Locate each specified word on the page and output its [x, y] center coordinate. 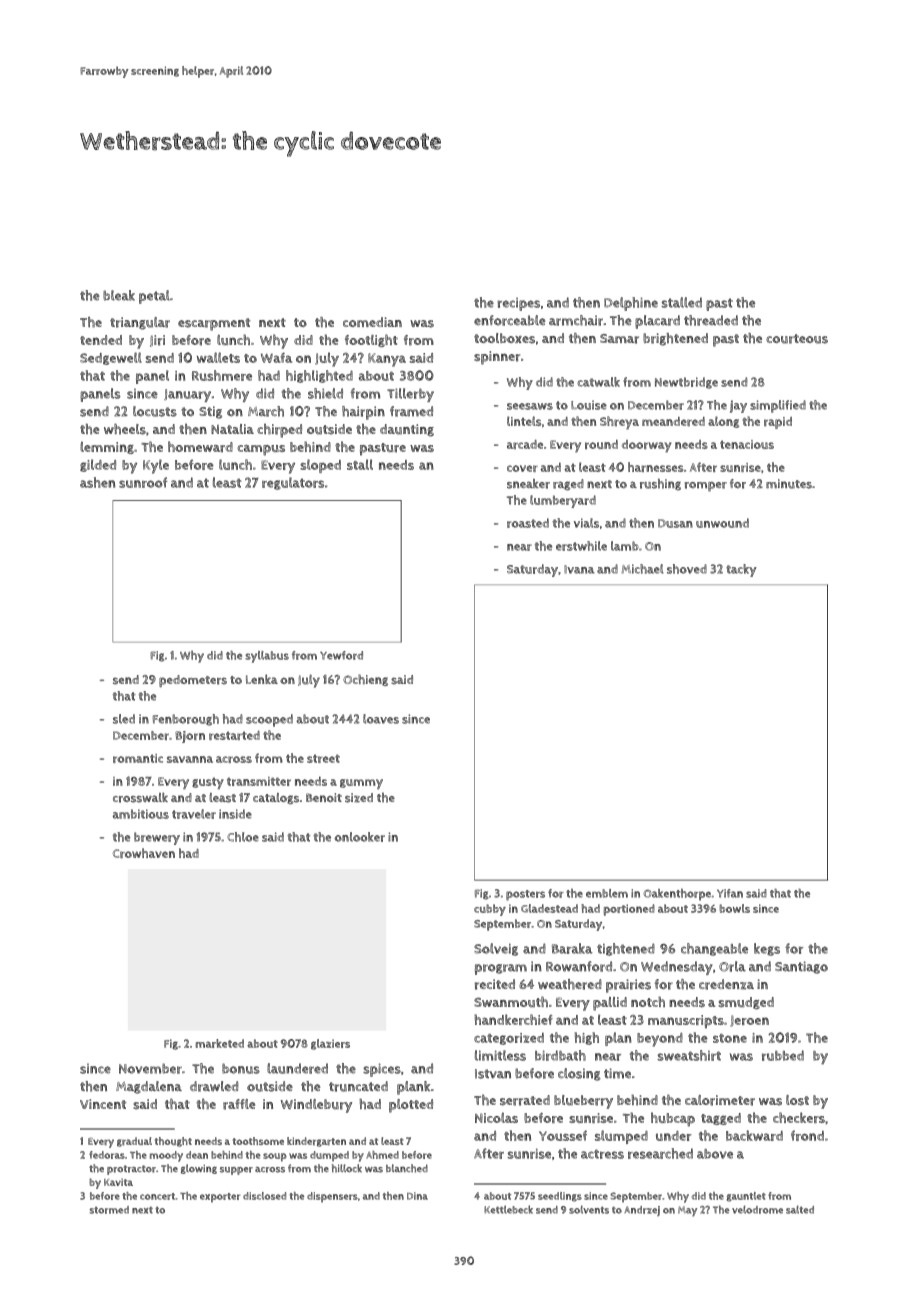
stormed [109, 1210]
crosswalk [140, 797]
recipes [518, 304]
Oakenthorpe [677, 895]
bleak [119, 295]
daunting [407, 430]
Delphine [631, 304]
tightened [626, 949]
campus [261, 450]
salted [800, 1209]
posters [525, 895]
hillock [347, 1168]
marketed [220, 1043]
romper [706, 487]
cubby [490, 910]
